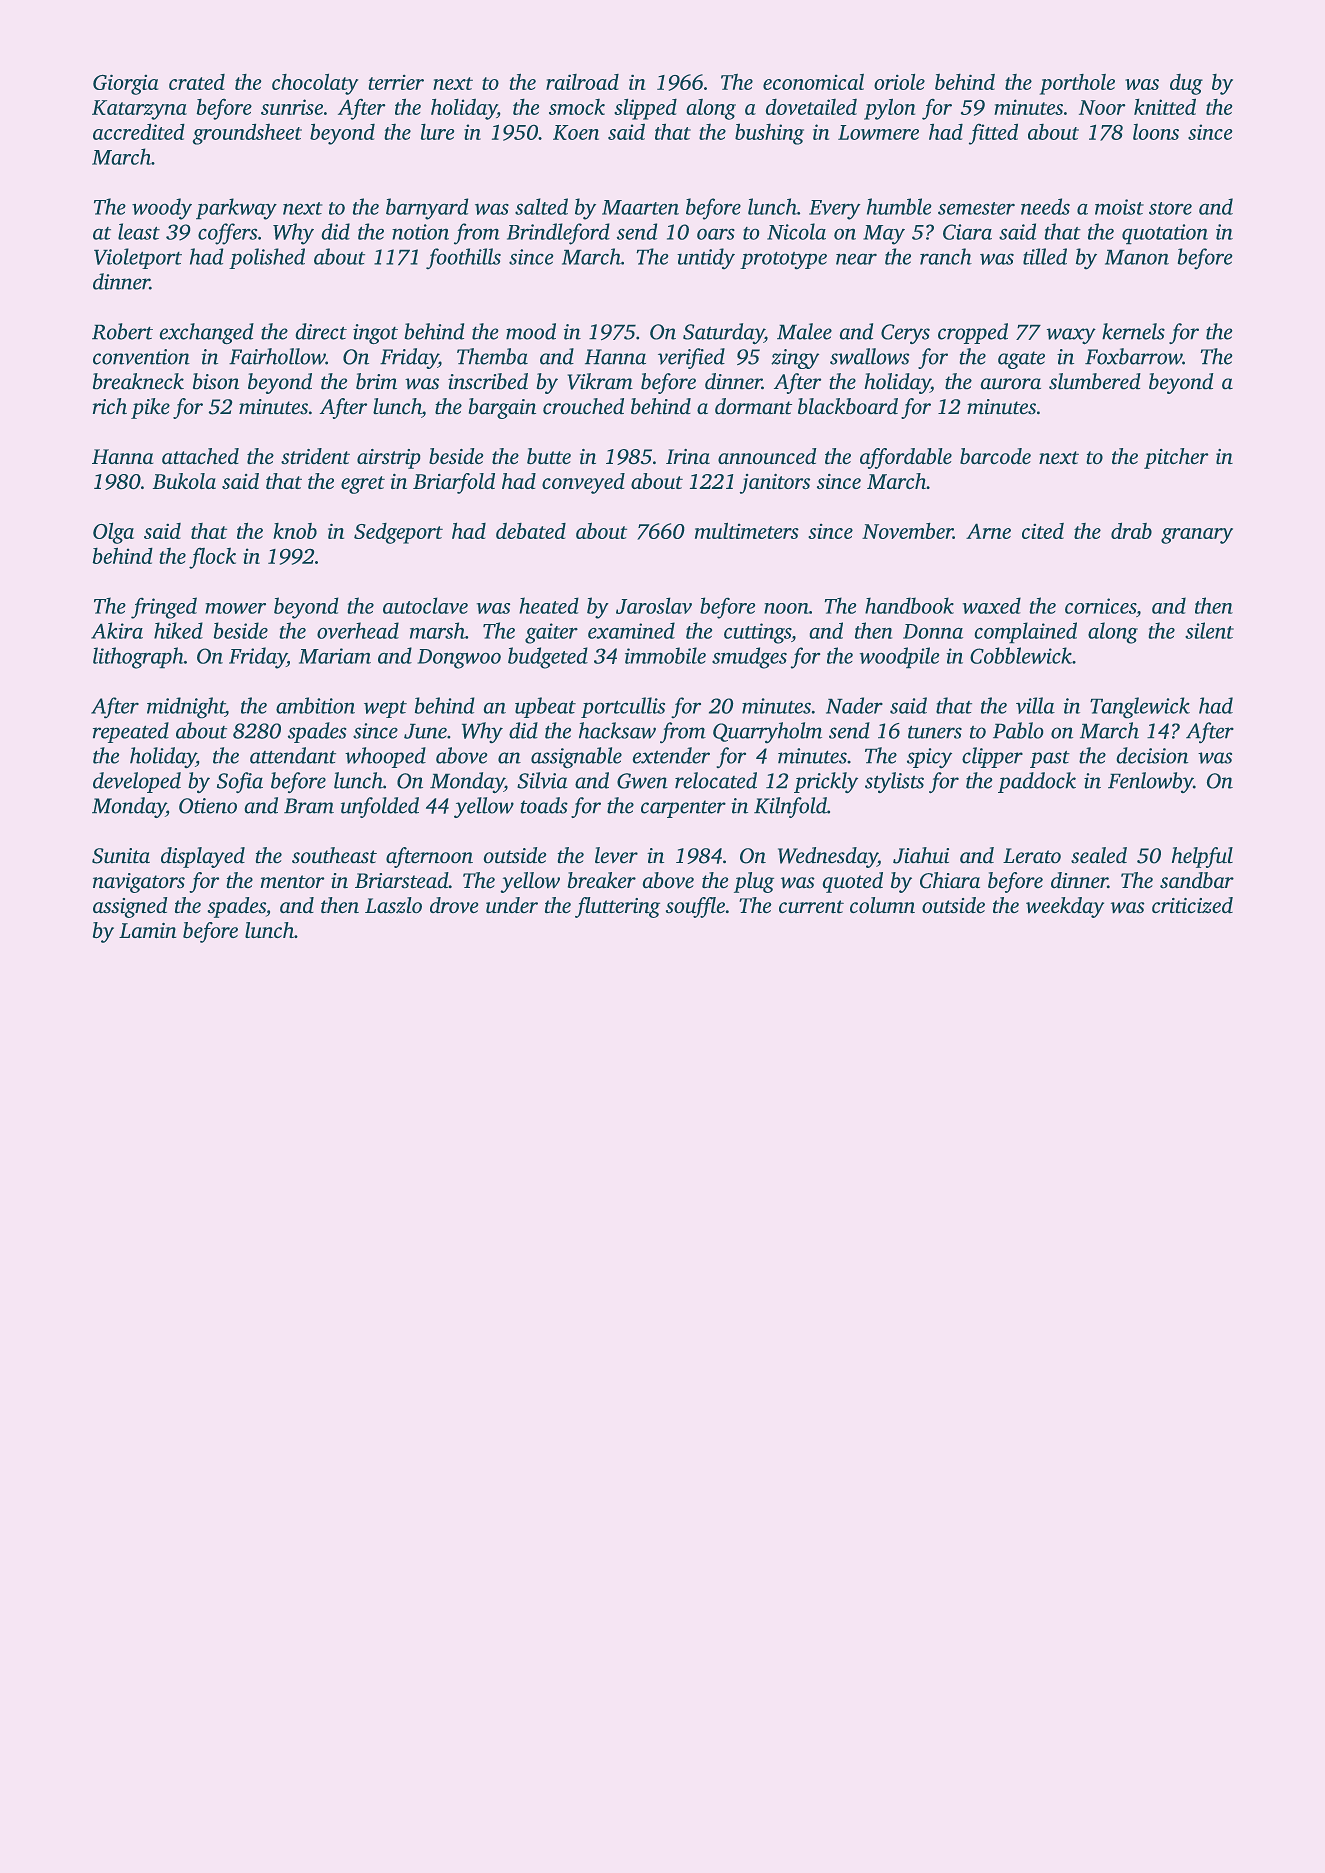 Image resolution: width=1325 pixels, height=1873 pixels. I want to click on Vikram, so click(600, 381).
